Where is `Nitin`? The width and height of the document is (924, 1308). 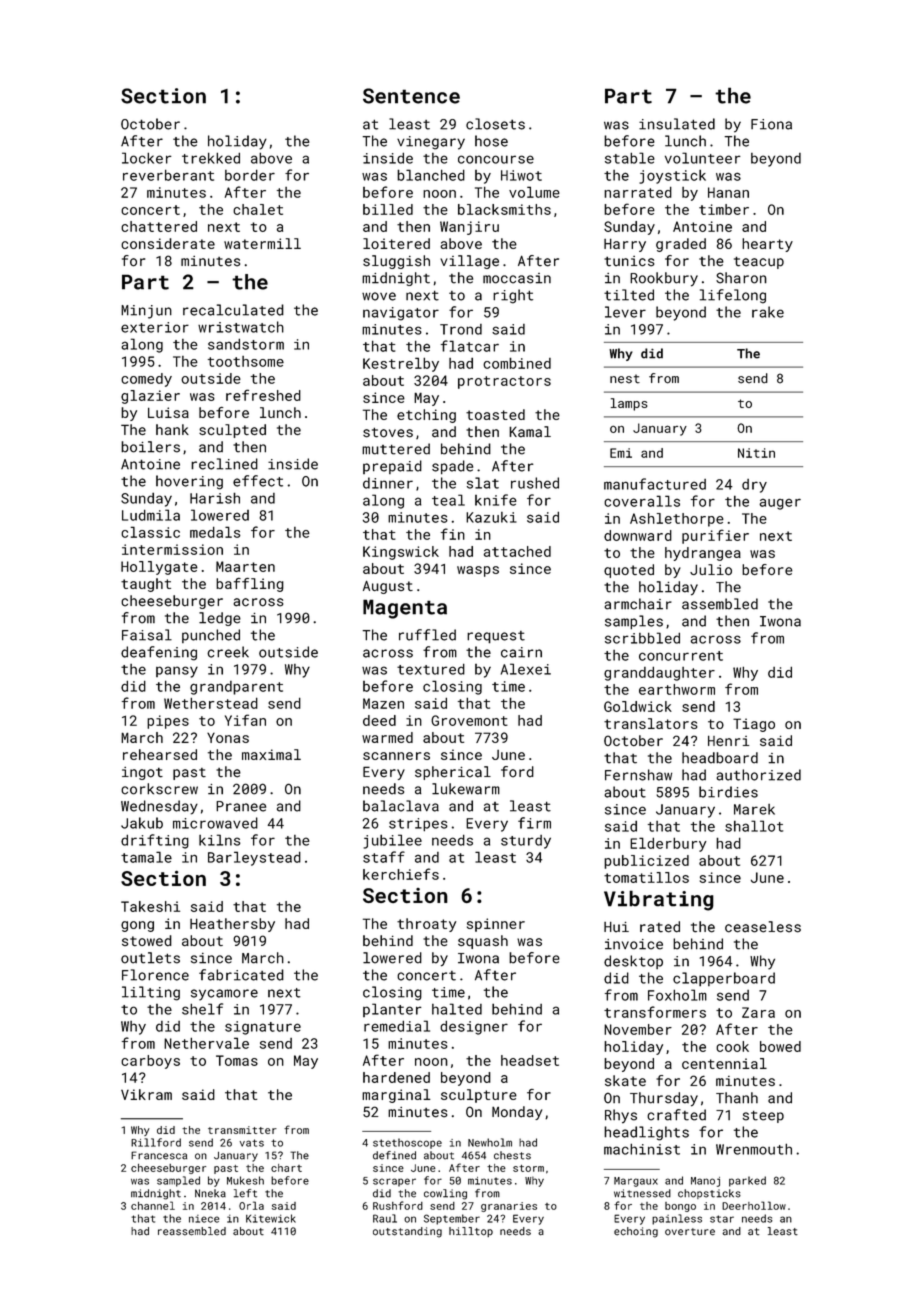
Nitin is located at coordinates (756, 453).
